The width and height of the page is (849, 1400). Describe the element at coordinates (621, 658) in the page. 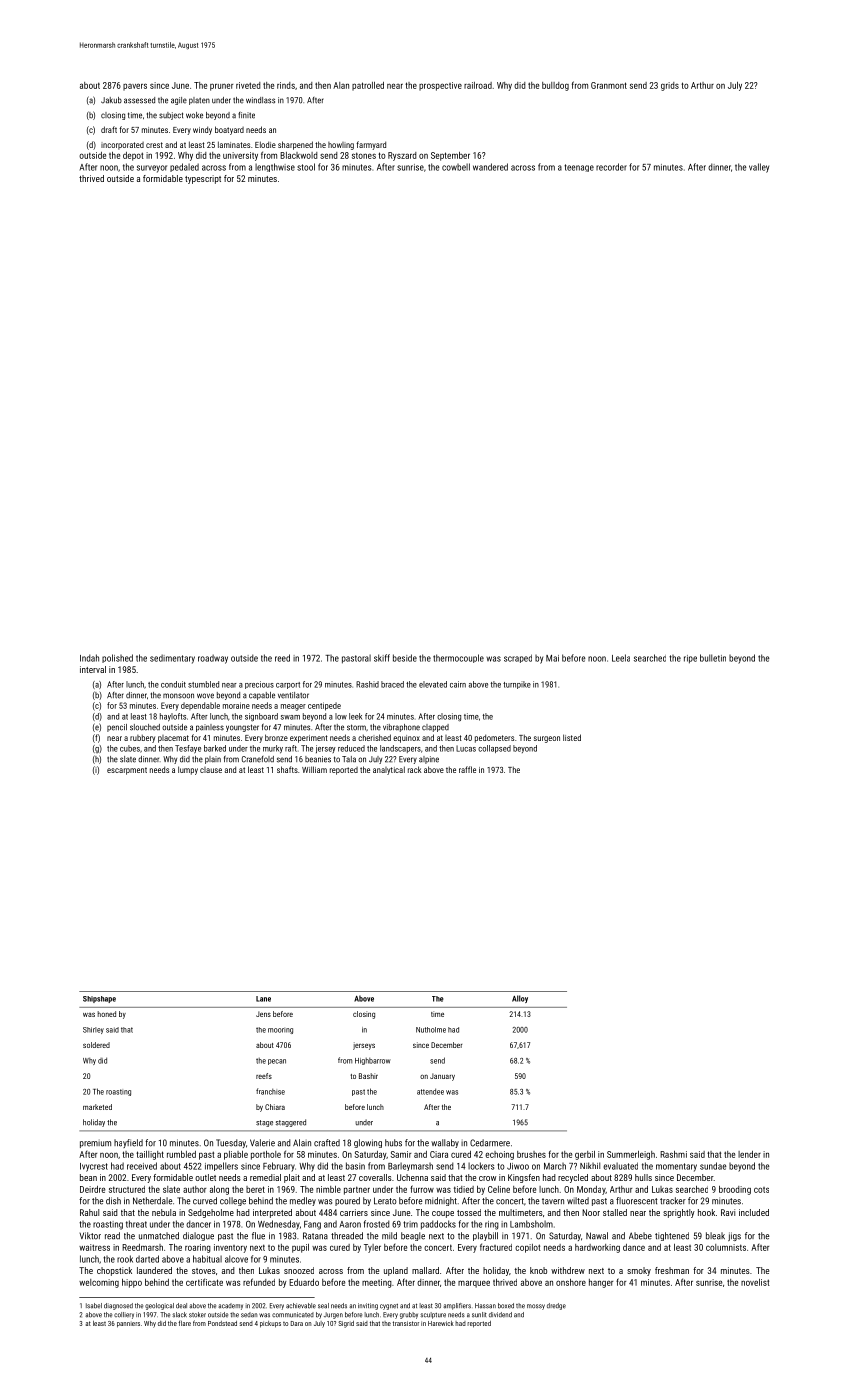

I see `Leela` at that location.
